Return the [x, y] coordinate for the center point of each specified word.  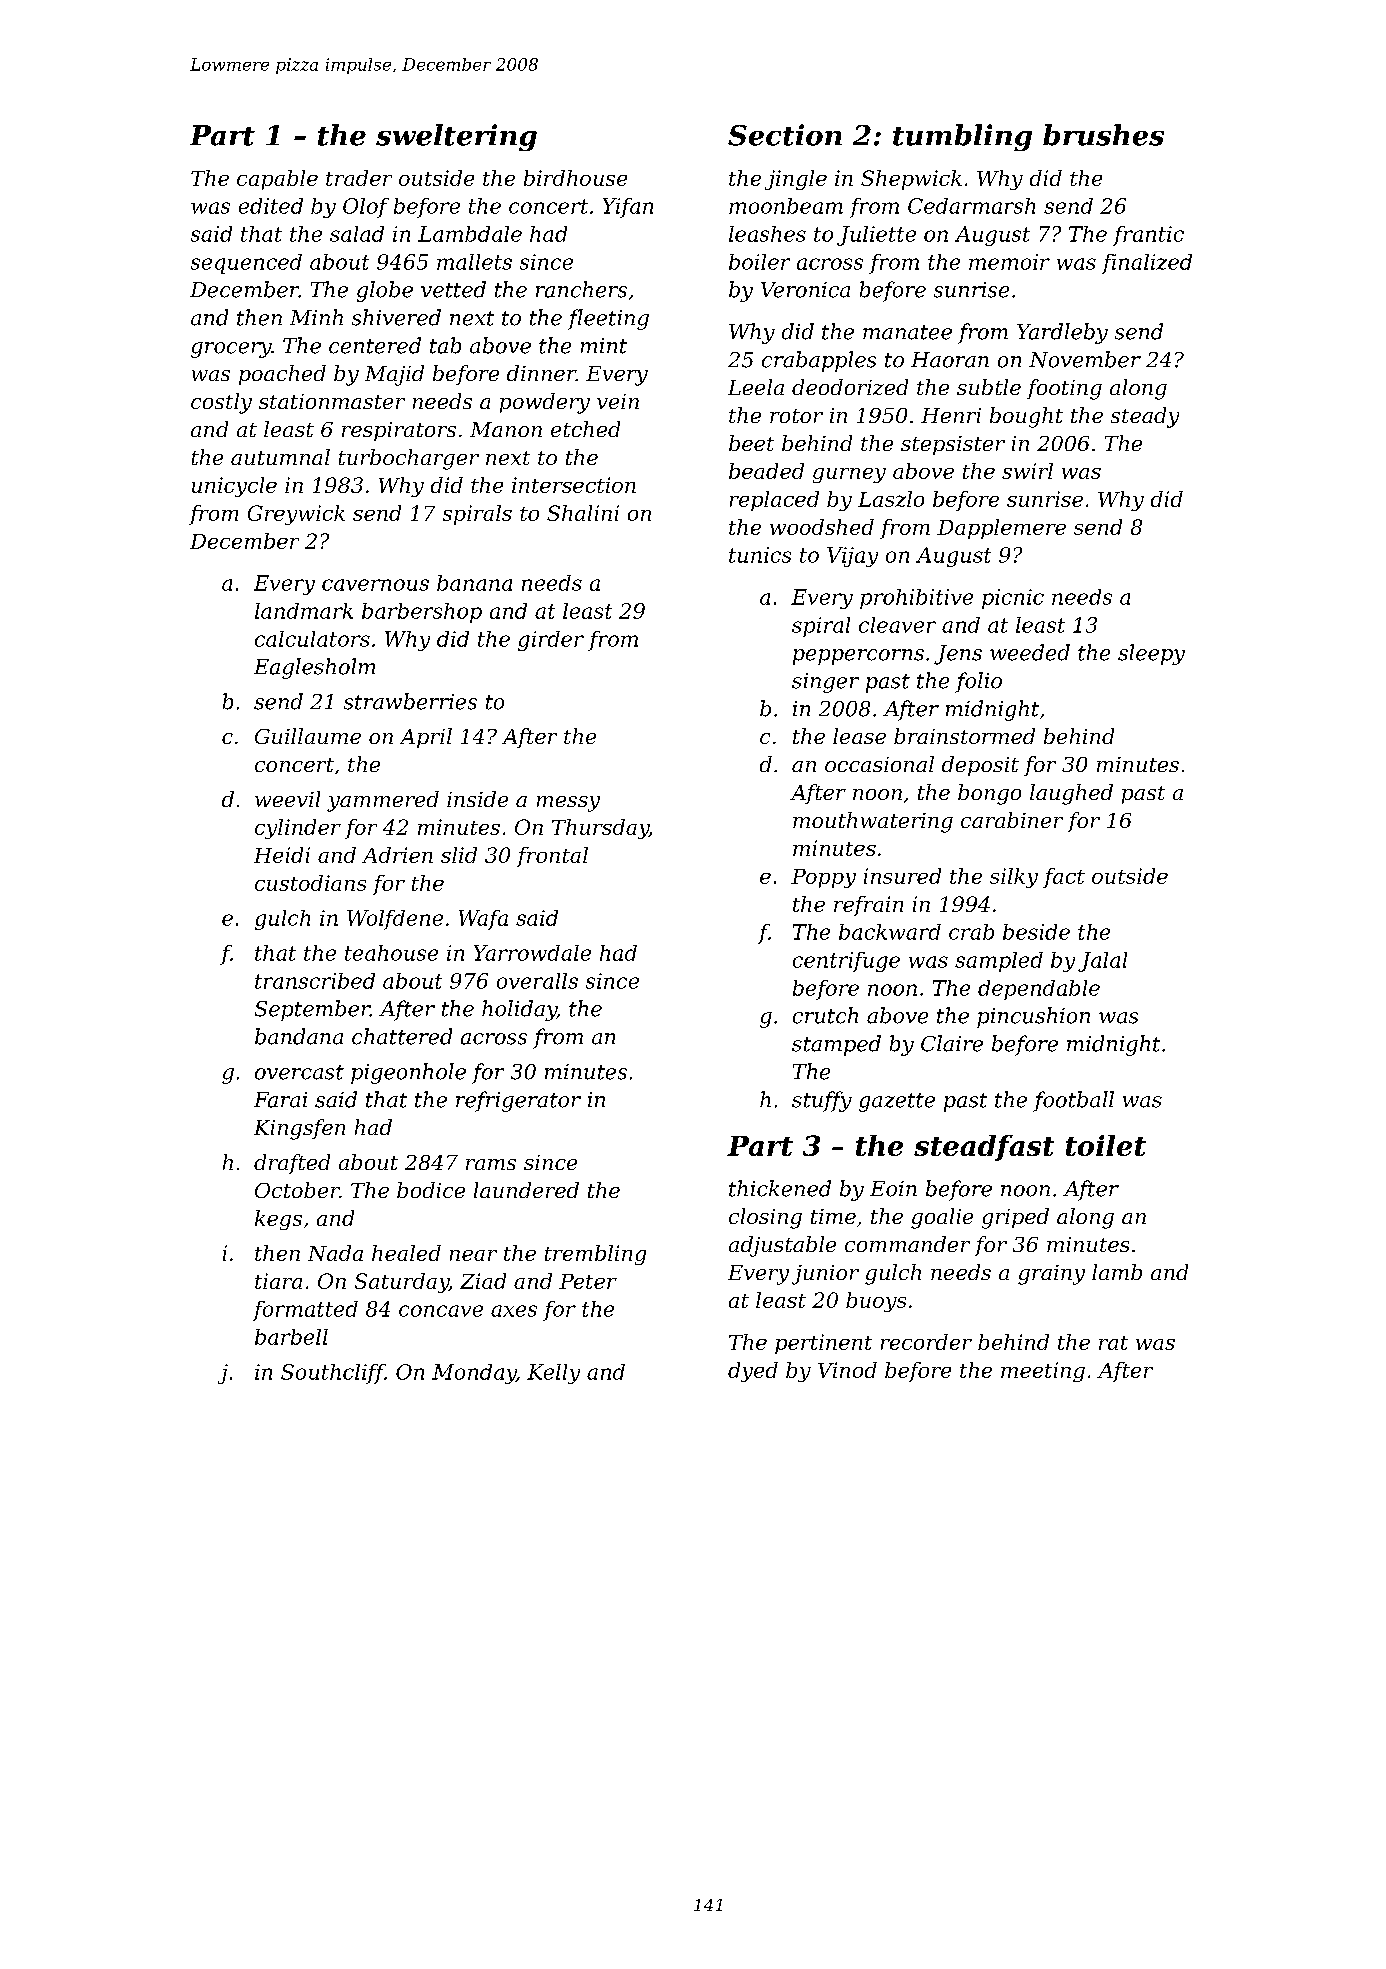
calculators [312, 639]
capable [277, 180]
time [833, 1216]
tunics [760, 555]
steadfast [984, 1148]
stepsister [953, 445]
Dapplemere [1001, 529]
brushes [1103, 135]
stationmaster [332, 401]
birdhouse [575, 178]
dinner [541, 373]
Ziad [483, 1281]
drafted [292, 1164]
